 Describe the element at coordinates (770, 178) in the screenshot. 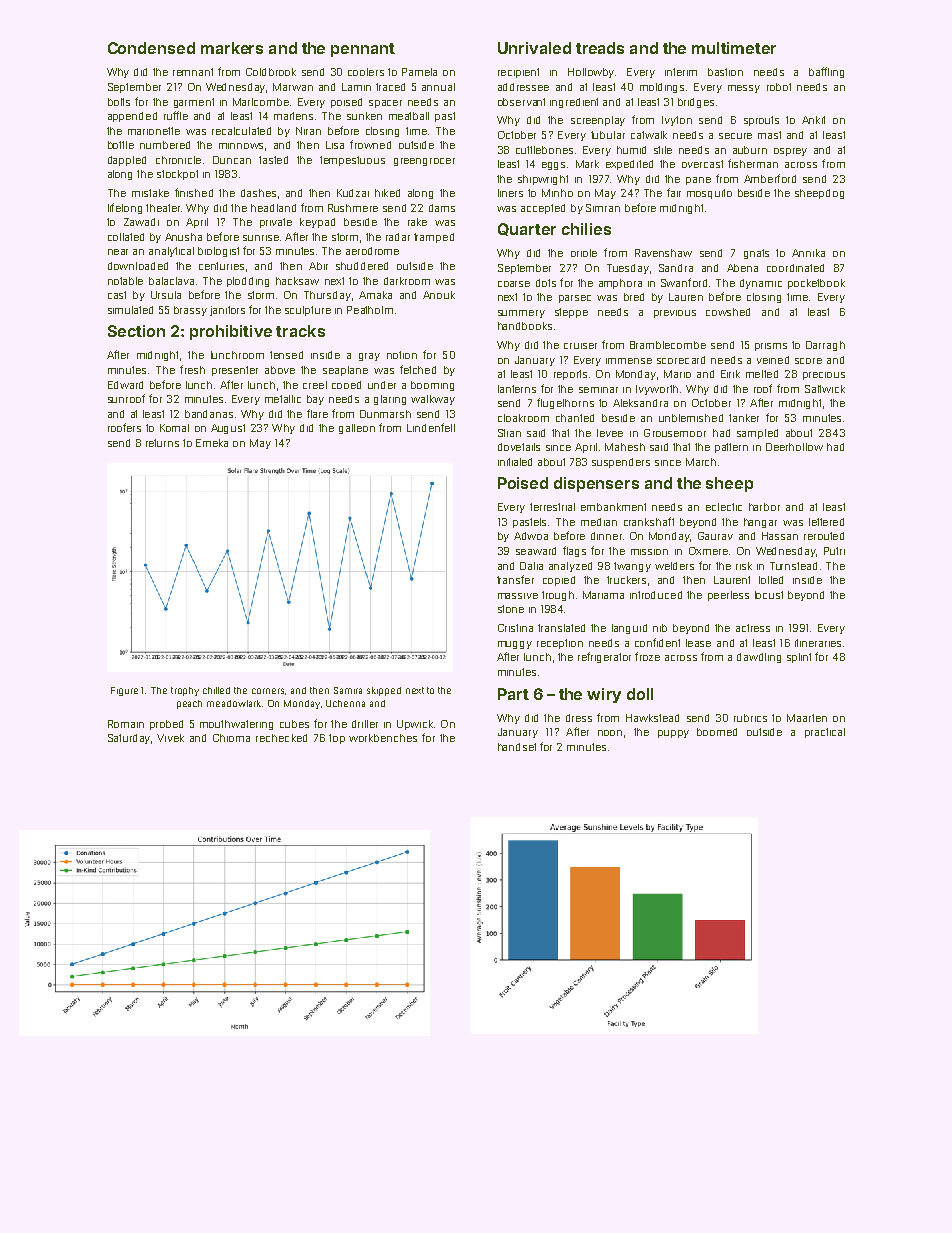

I see `Amberford` at that location.
